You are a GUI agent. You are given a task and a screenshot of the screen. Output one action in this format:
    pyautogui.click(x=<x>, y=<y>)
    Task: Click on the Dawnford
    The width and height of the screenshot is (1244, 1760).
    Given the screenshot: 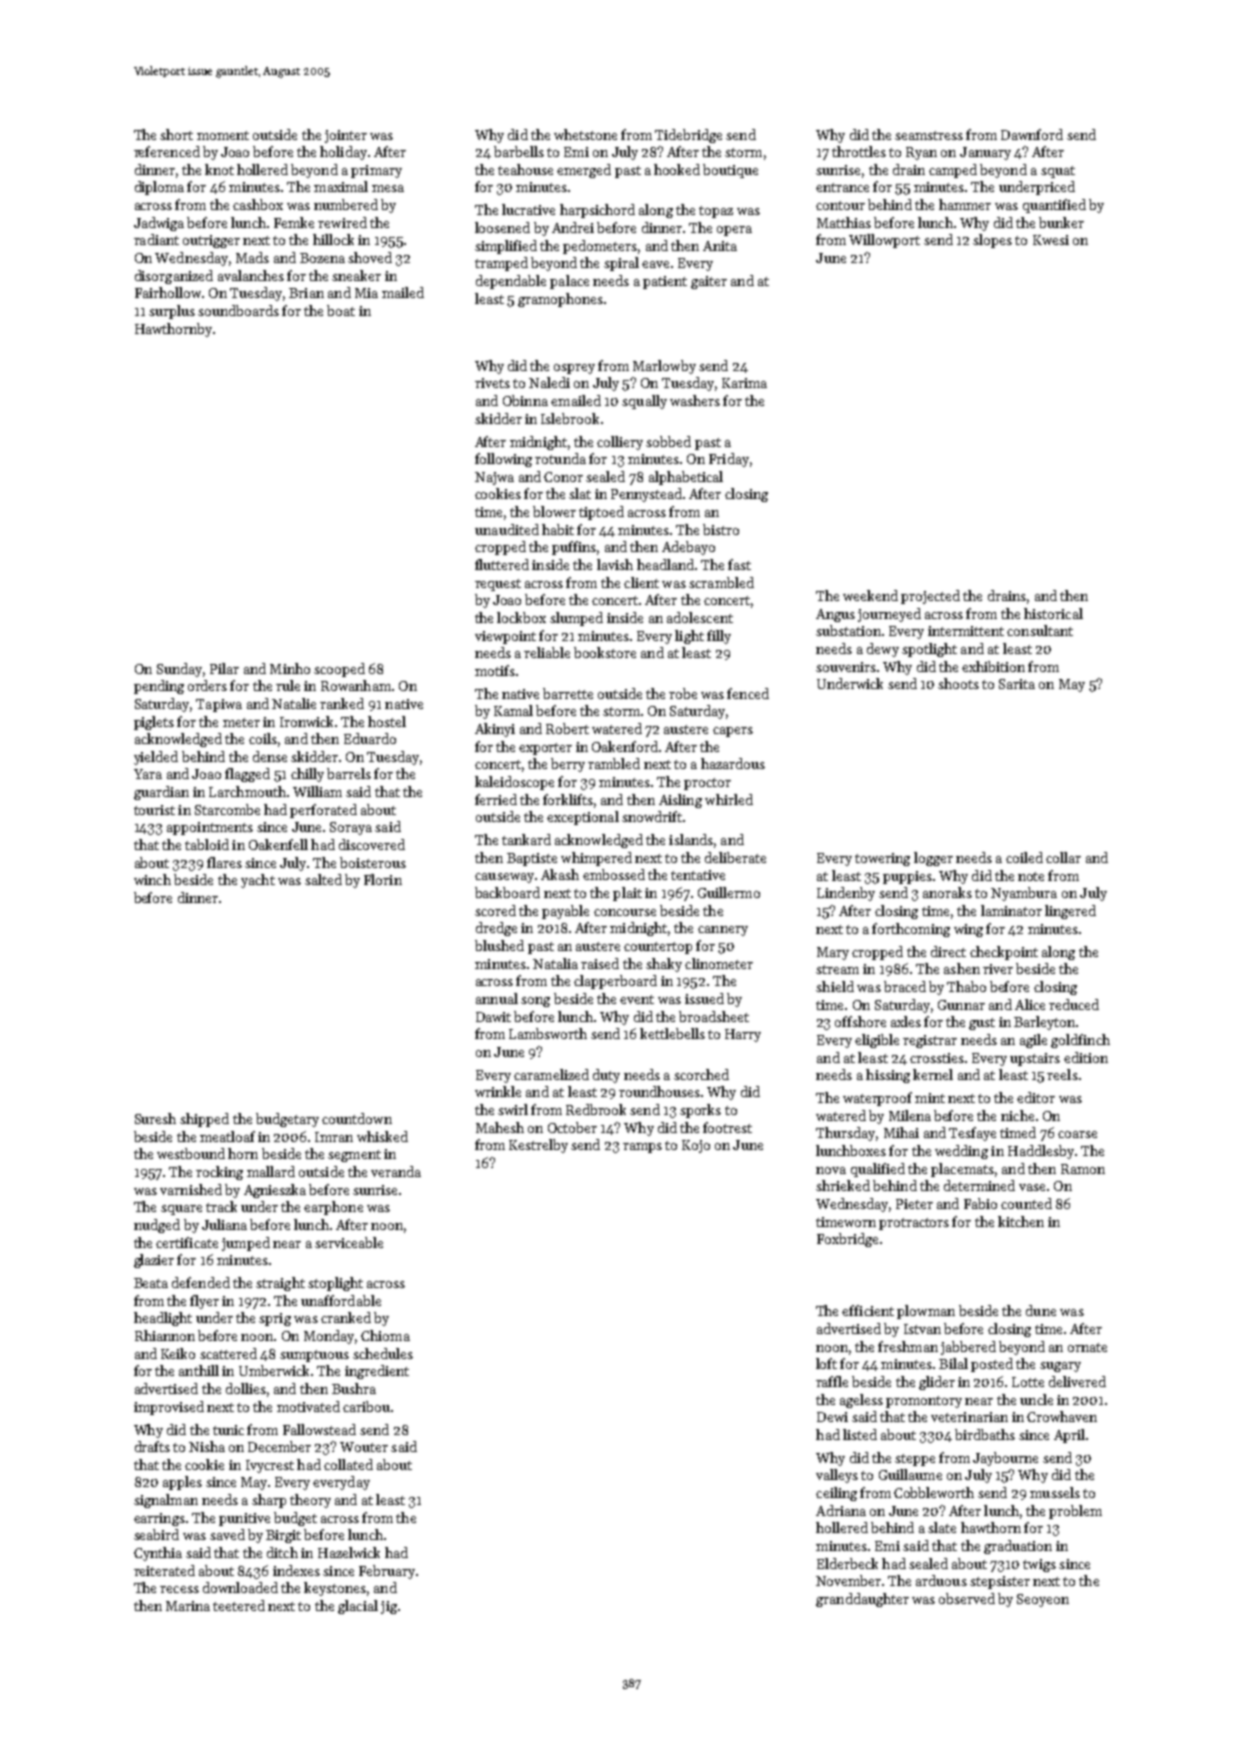 What is the action you would take?
    pyautogui.click(x=1032, y=134)
